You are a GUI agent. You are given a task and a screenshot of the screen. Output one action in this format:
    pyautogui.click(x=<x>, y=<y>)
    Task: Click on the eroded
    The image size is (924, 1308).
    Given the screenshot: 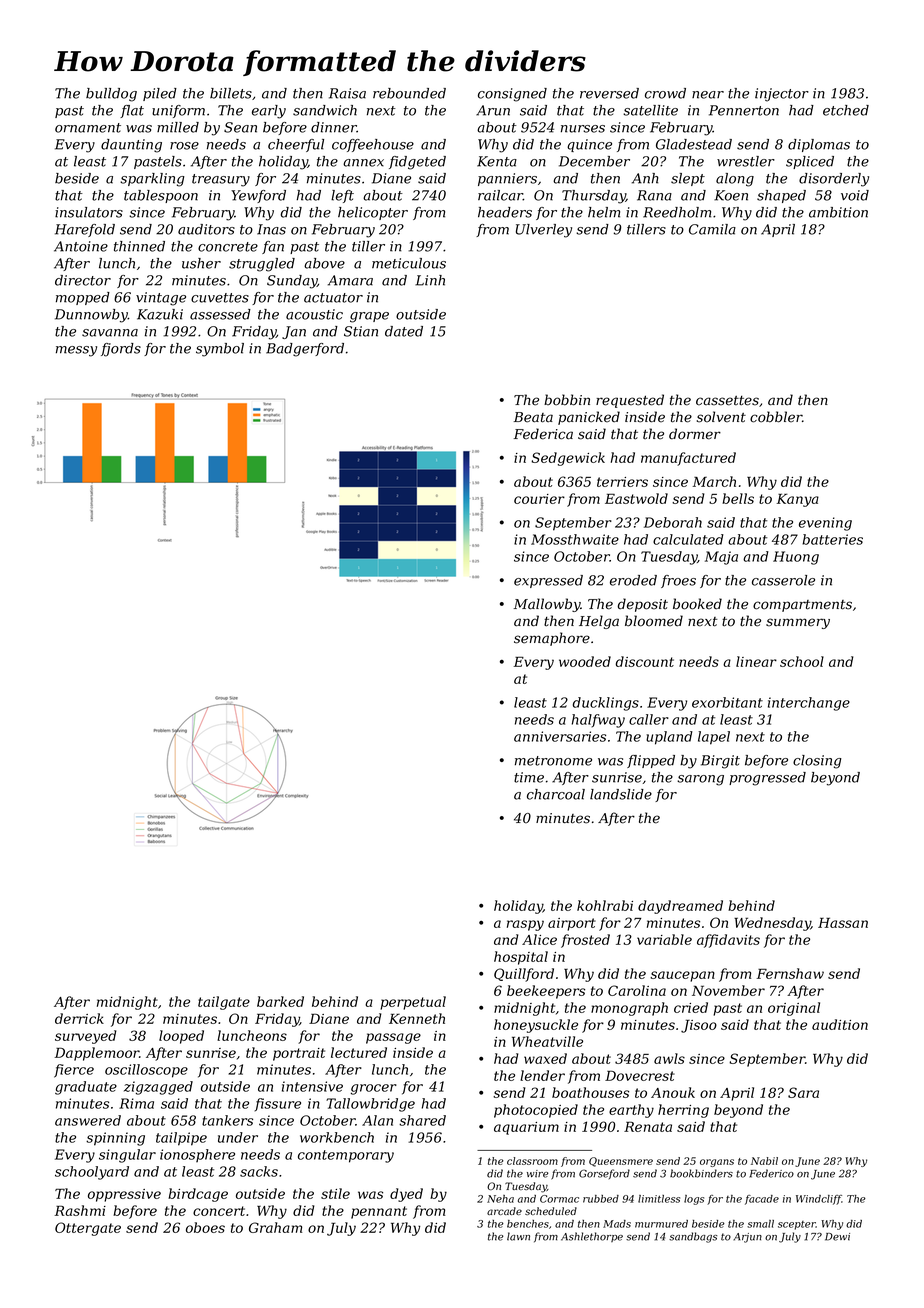 What is the action you would take?
    pyautogui.click(x=633, y=580)
